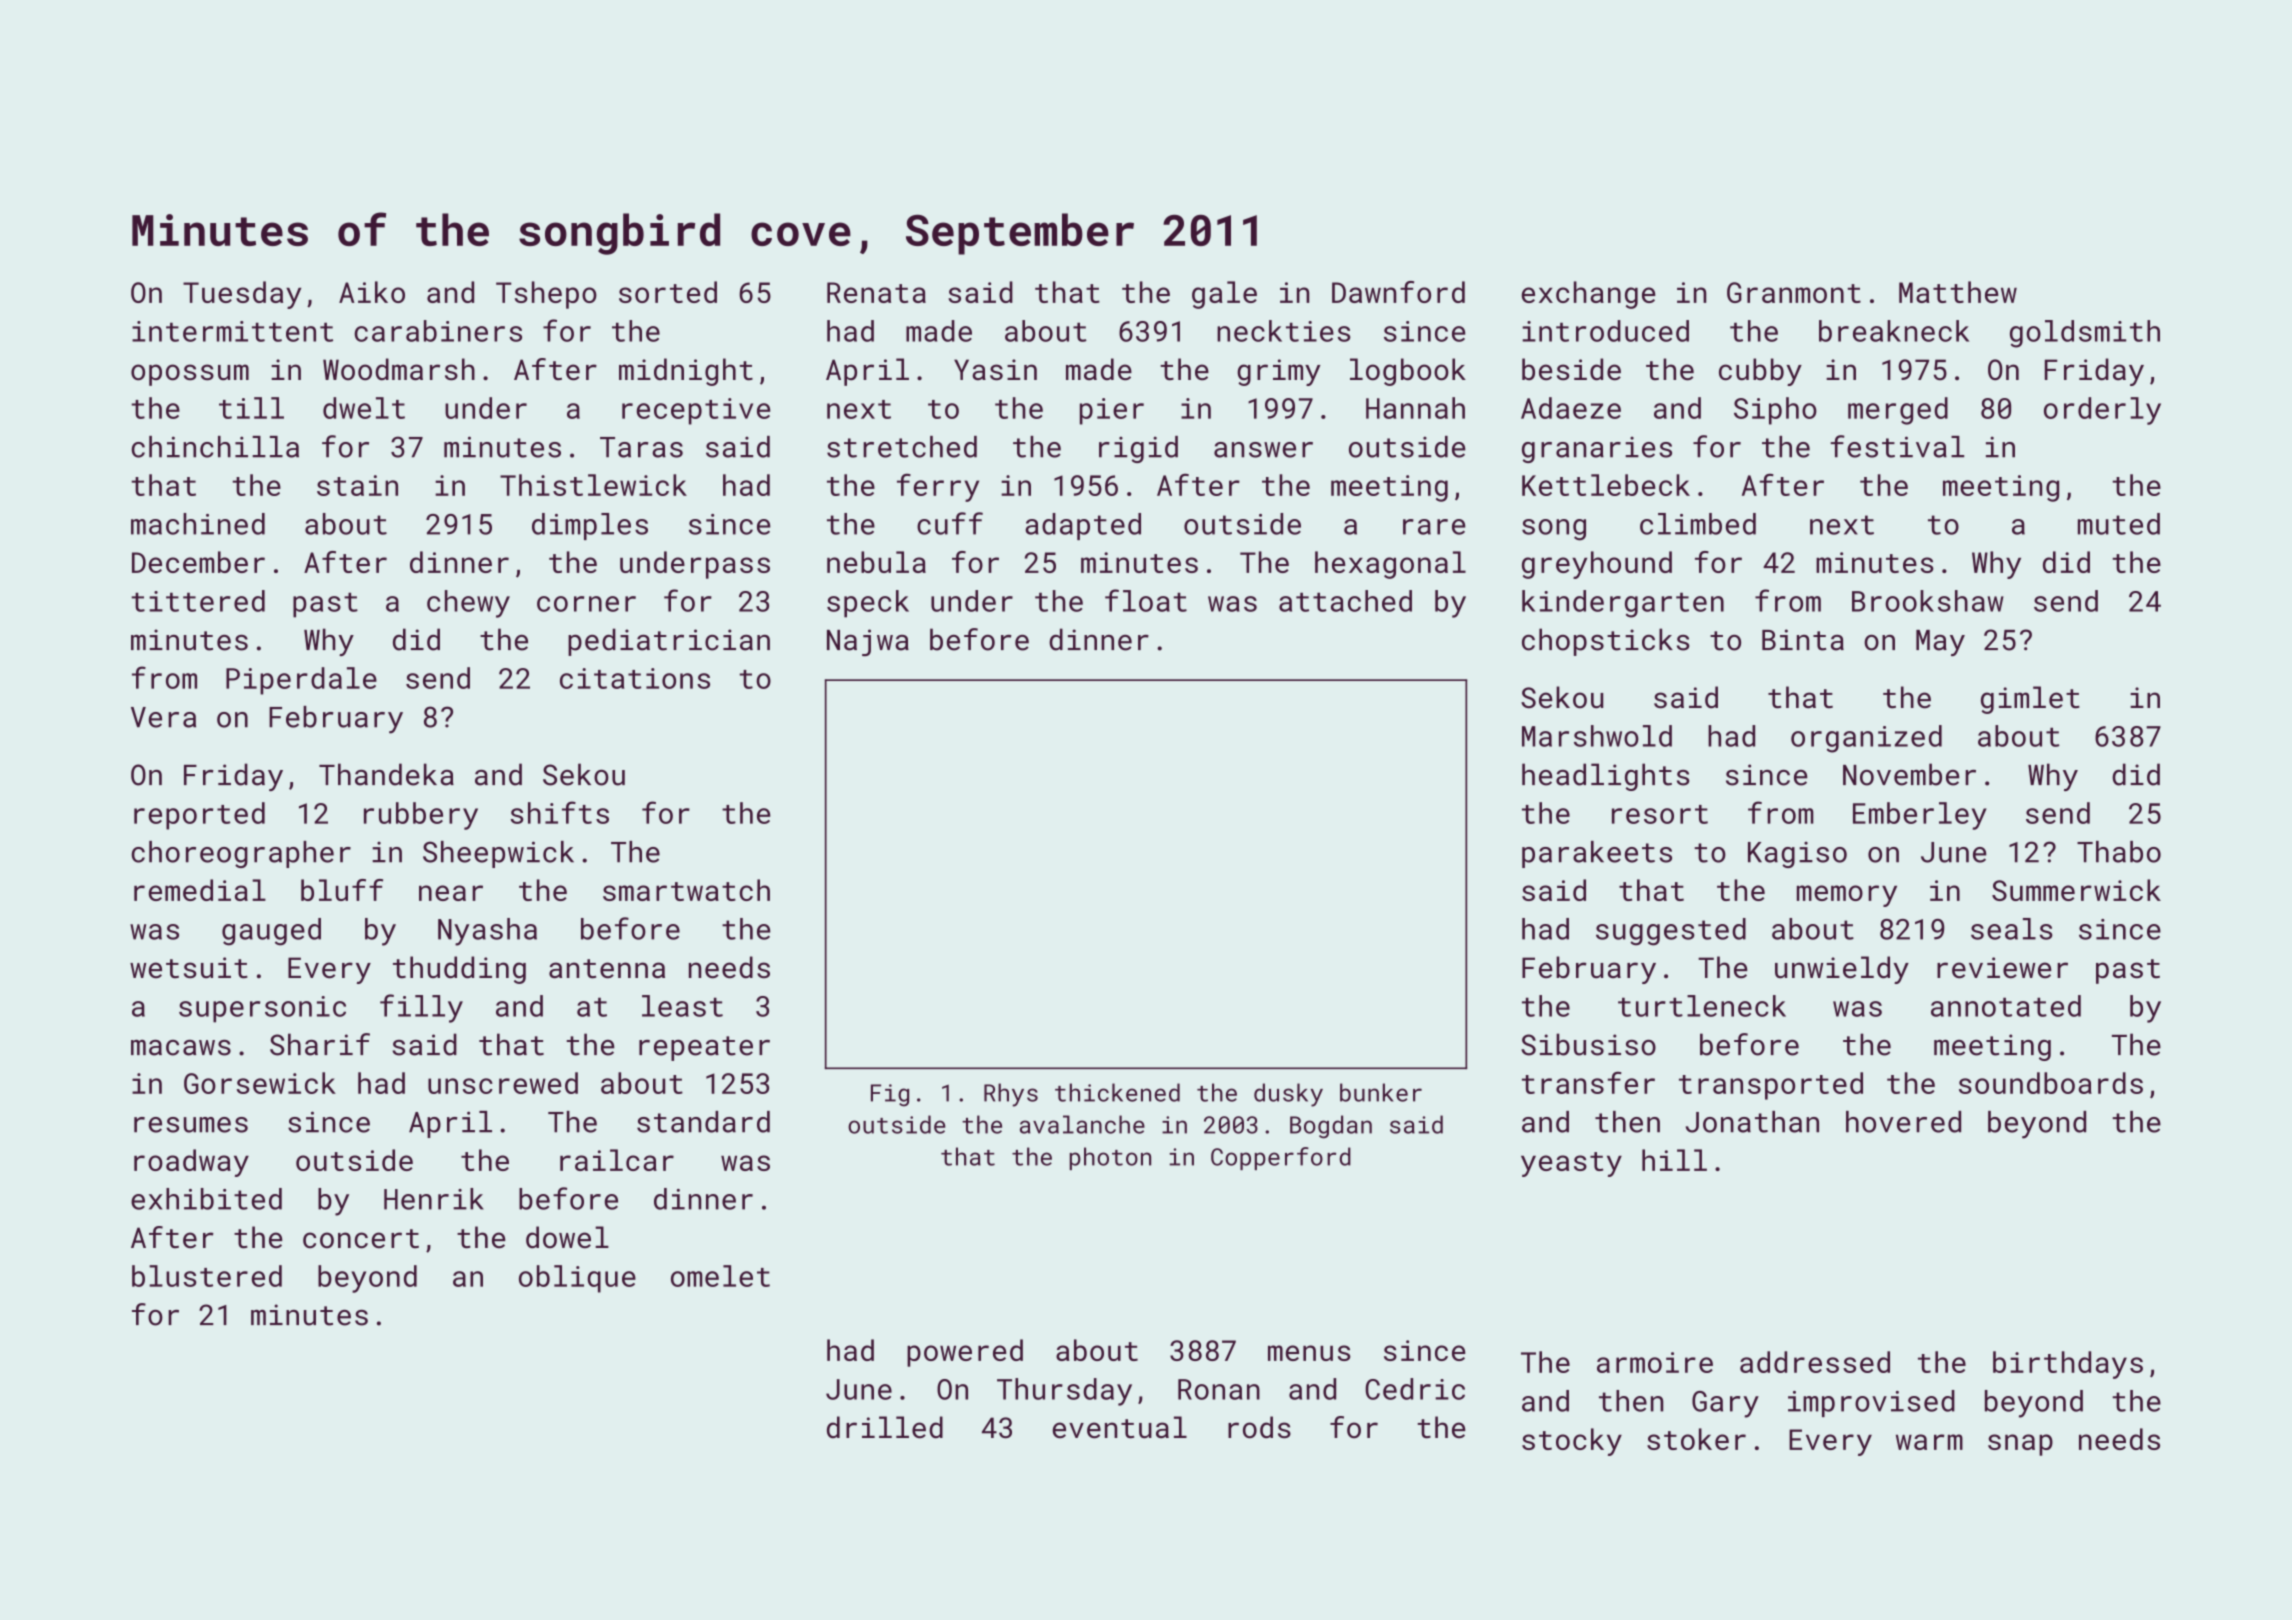 The height and width of the screenshot is (1620, 2292). I want to click on Copperford, so click(1281, 1158).
